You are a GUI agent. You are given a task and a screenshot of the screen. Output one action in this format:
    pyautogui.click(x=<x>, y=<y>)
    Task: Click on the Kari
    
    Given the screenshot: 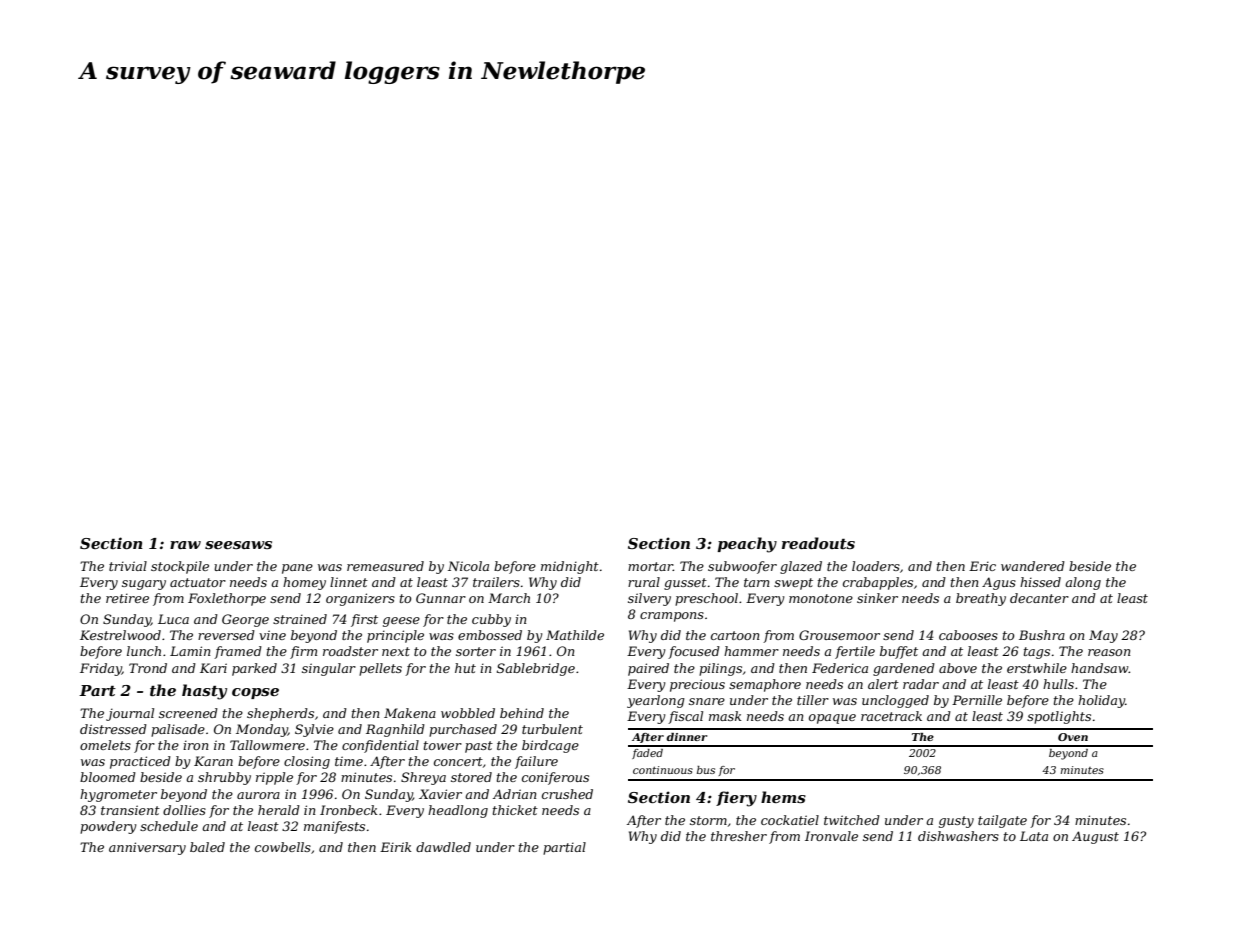 What is the action you would take?
    pyautogui.click(x=213, y=668)
